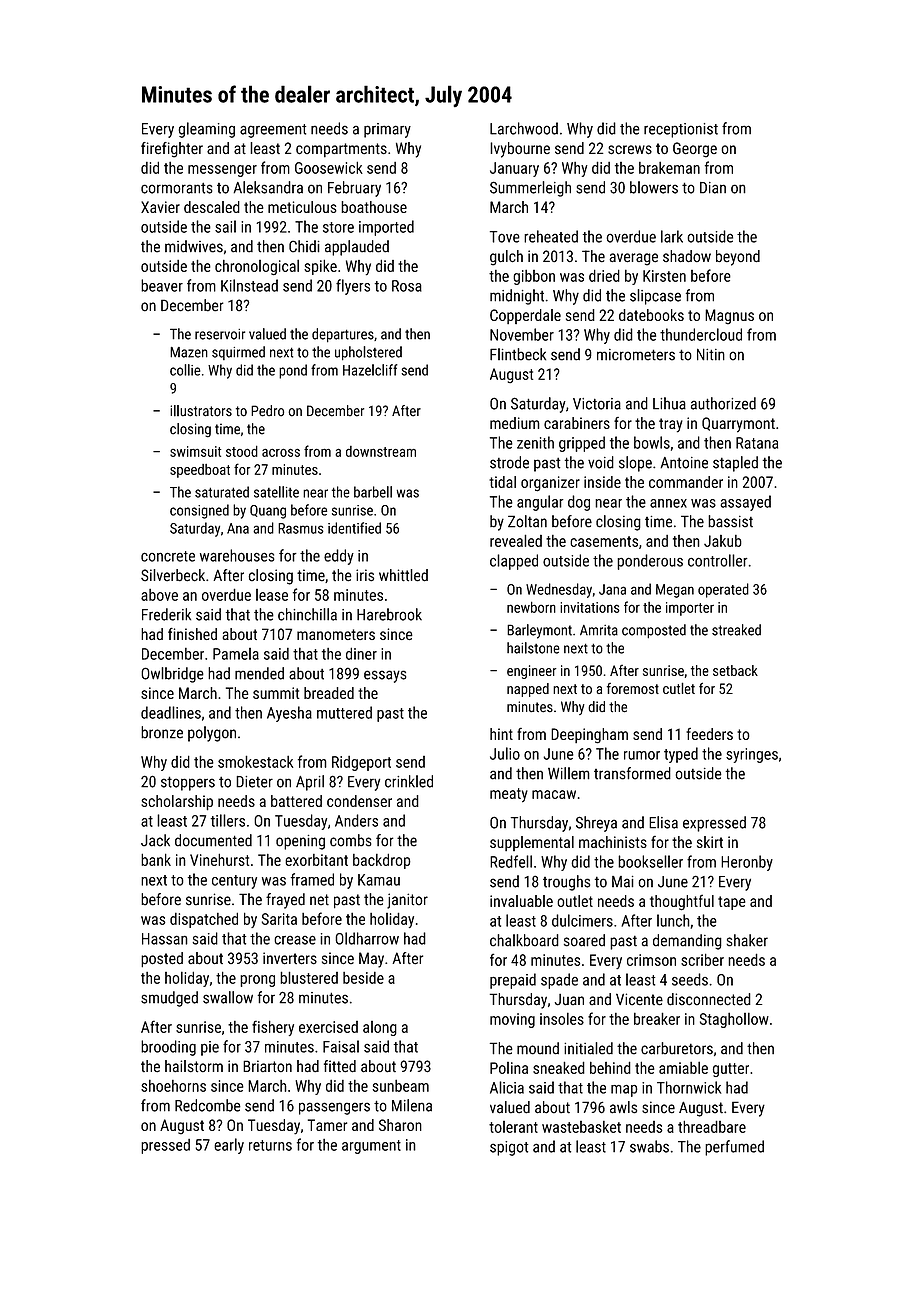 This screenshot has width=924, height=1311. I want to click on Xavier, so click(160, 207).
